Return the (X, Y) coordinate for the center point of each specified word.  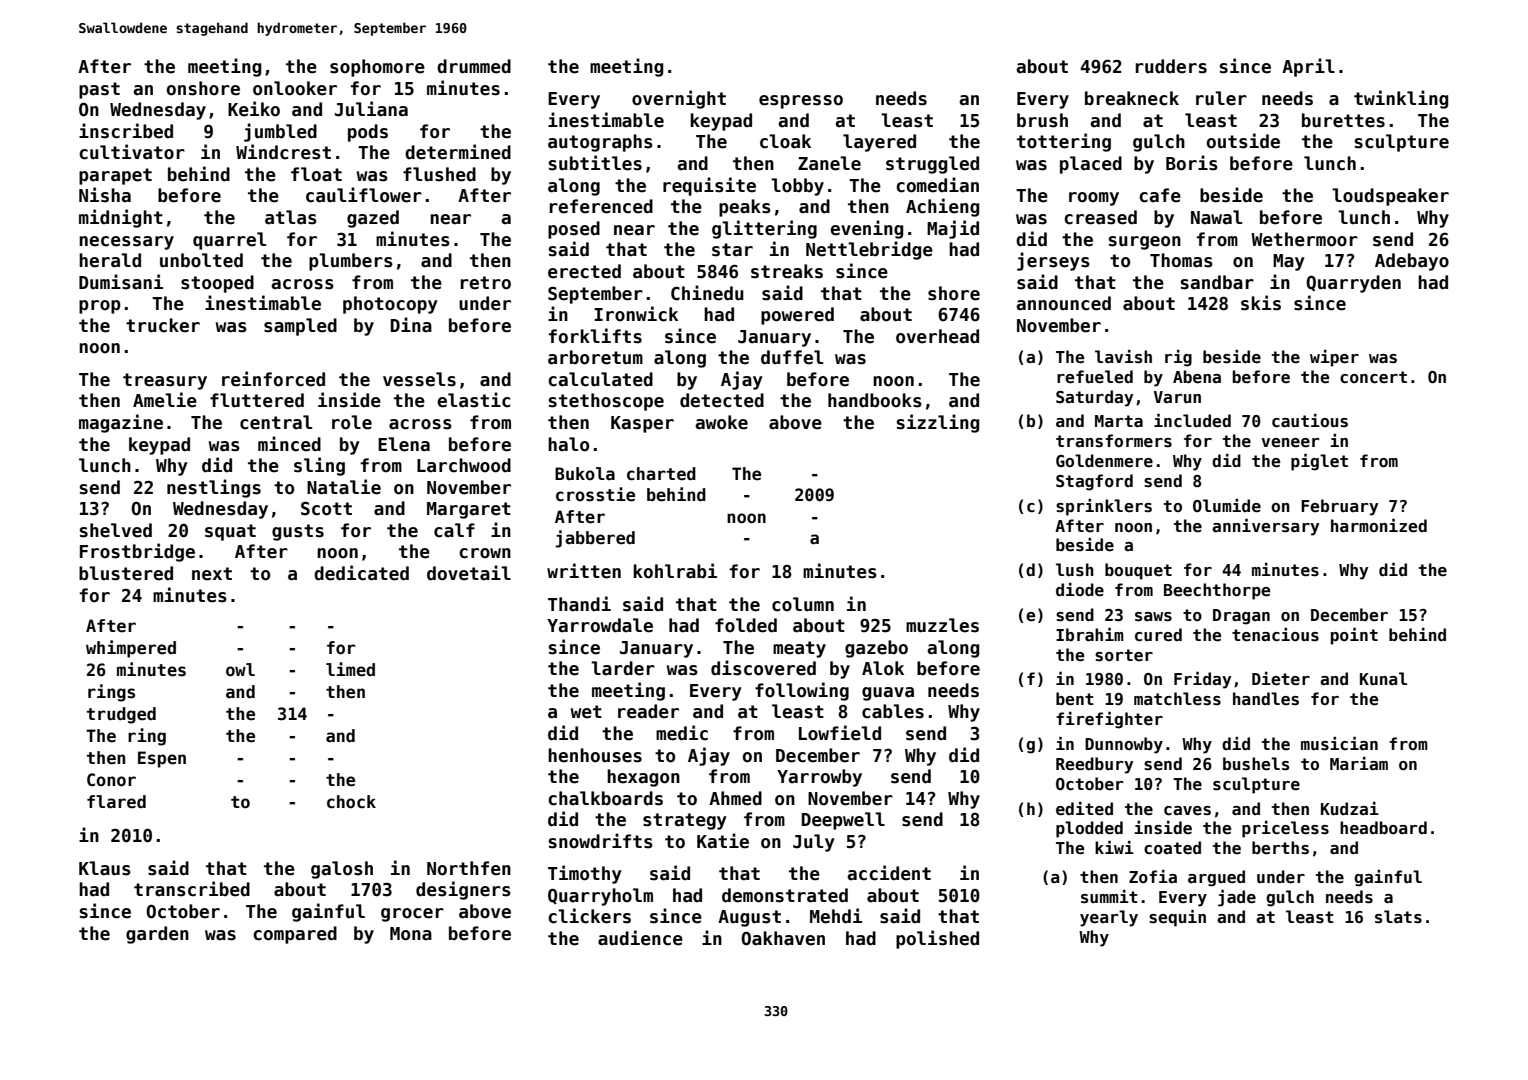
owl (240, 670)
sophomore (377, 68)
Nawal (1216, 217)
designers (463, 890)
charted (661, 474)
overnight (679, 99)
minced (289, 444)
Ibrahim (1090, 634)
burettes (1343, 120)
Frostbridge (137, 552)
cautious (1310, 421)
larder (623, 668)
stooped (217, 284)
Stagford (1094, 482)
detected (722, 400)
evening (866, 229)
